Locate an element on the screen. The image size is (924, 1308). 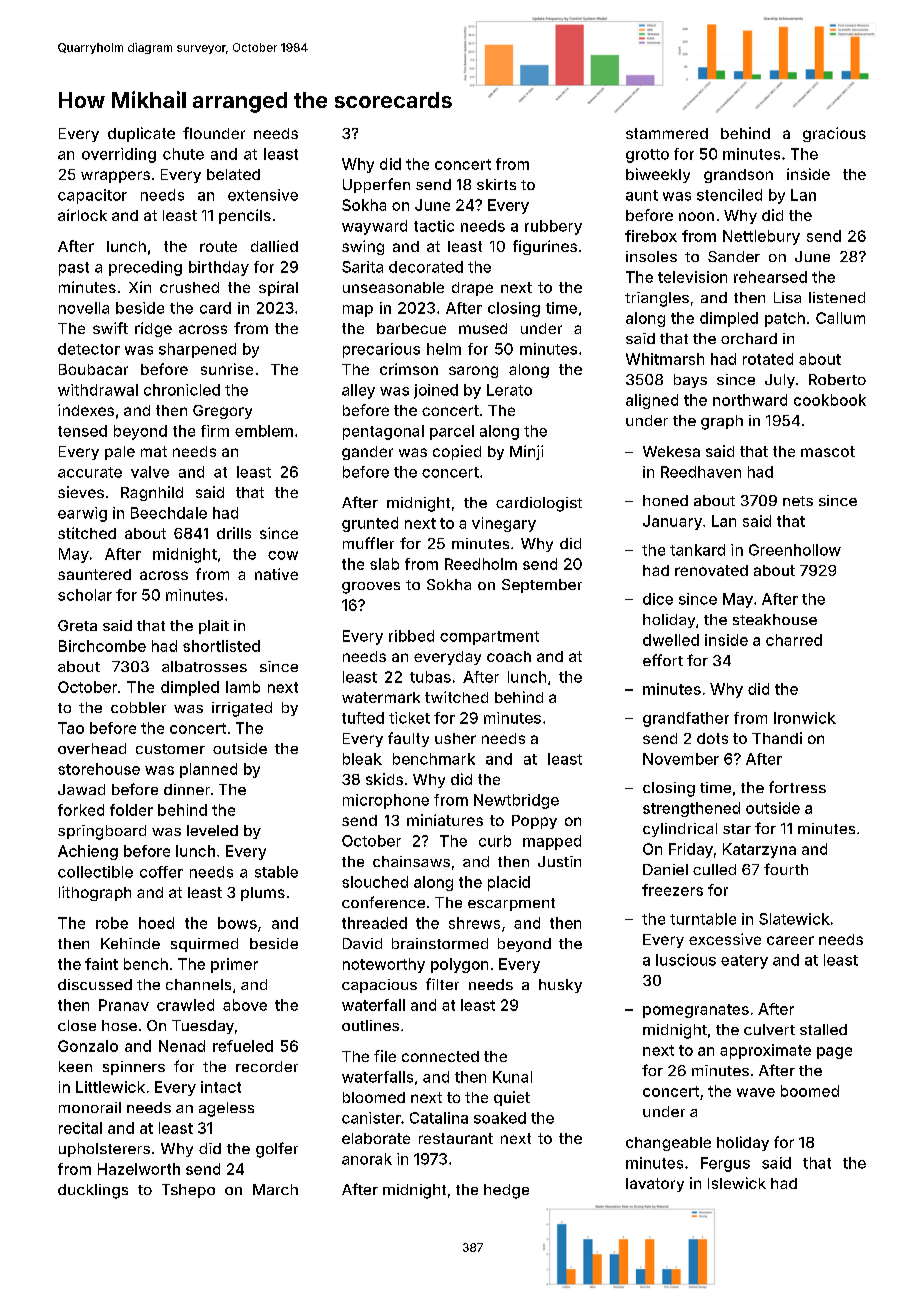
northward is located at coordinates (750, 400).
